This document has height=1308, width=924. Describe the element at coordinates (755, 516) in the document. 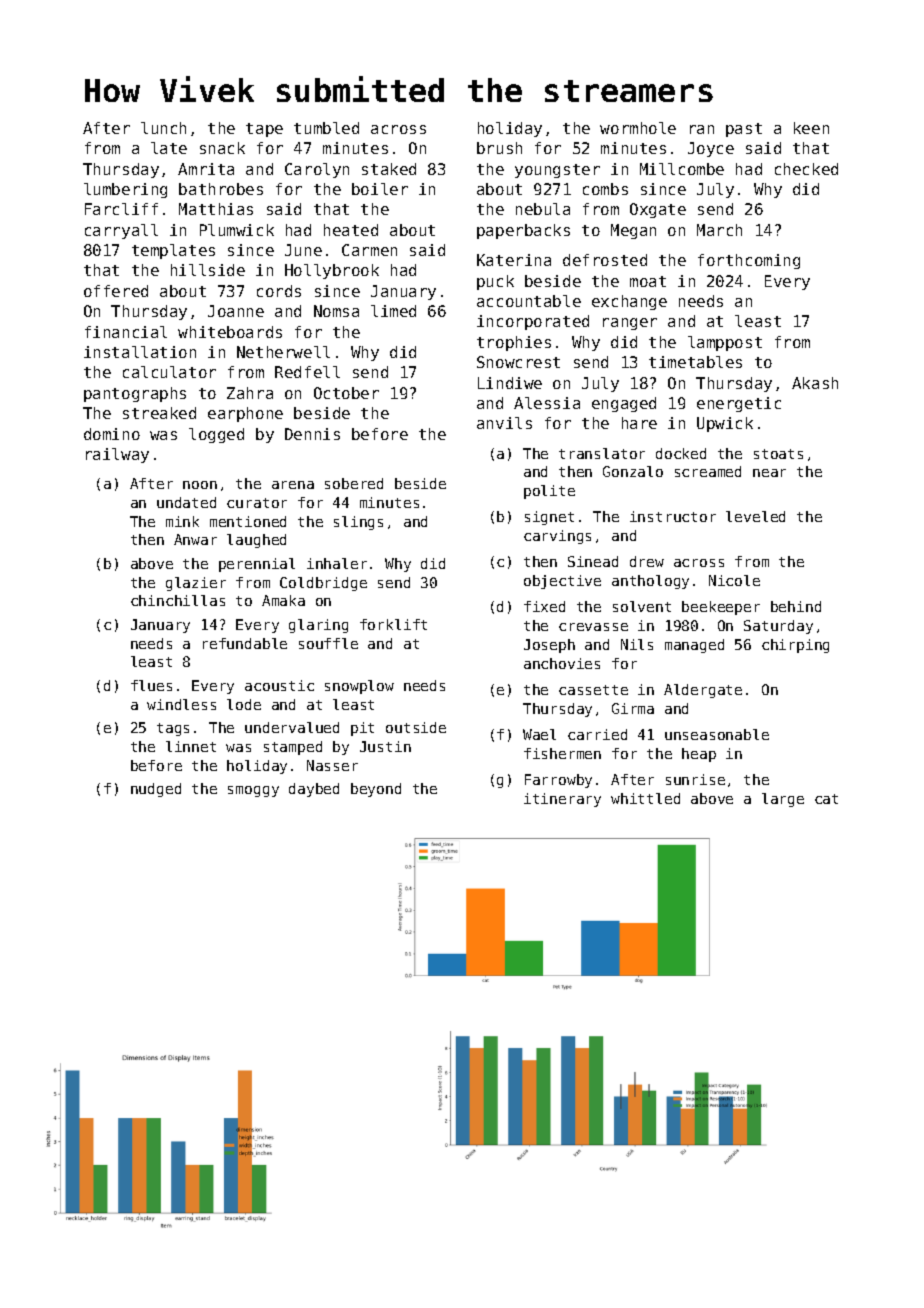

I see `leveled` at that location.
